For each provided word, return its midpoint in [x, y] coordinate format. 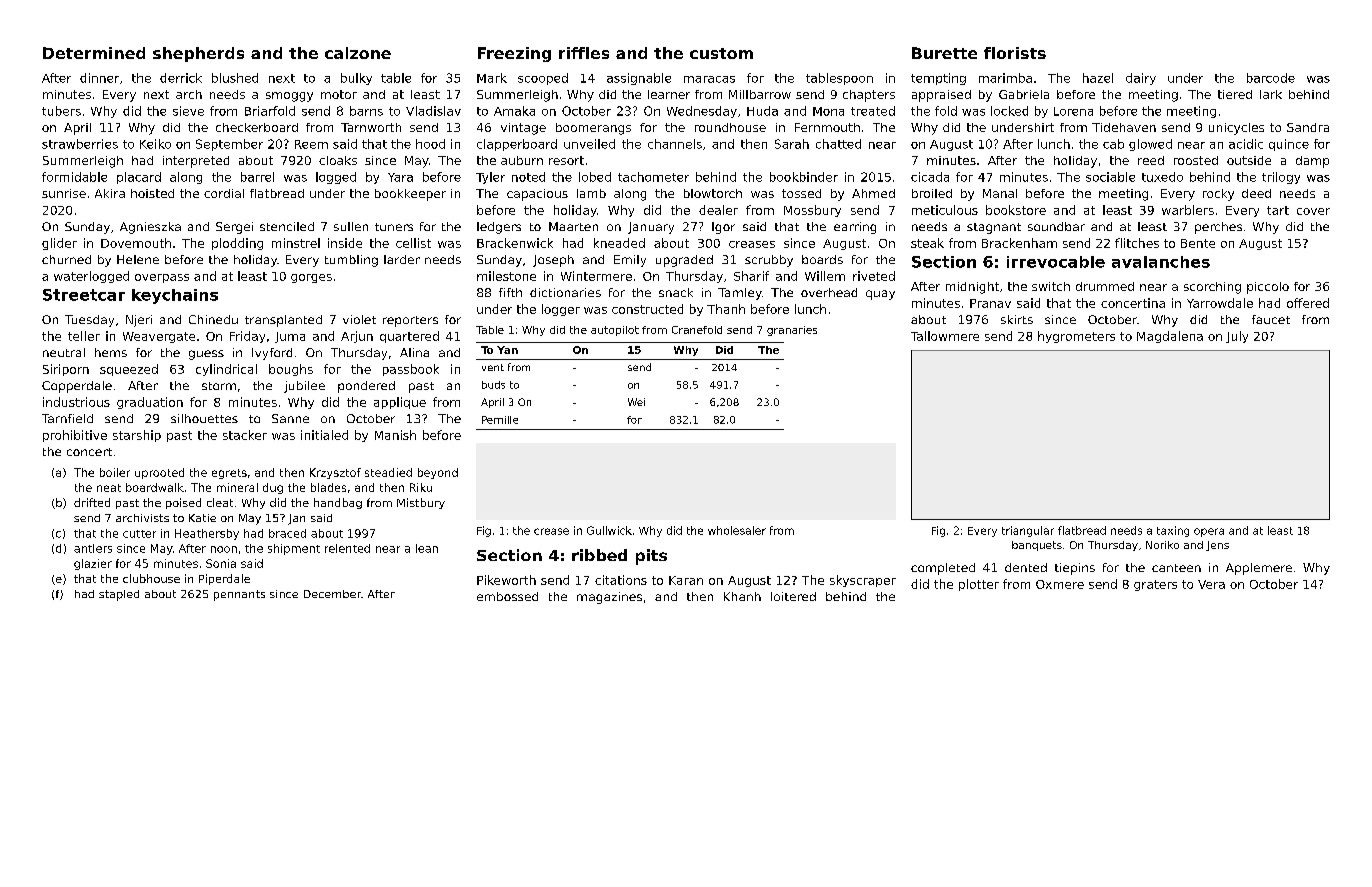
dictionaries [565, 292]
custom [721, 53]
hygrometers [1076, 337]
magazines [609, 598]
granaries [792, 331]
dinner [99, 78]
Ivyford [272, 354]
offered [1308, 303]
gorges [311, 278]
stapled [119, 595]
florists [1015, 53]
